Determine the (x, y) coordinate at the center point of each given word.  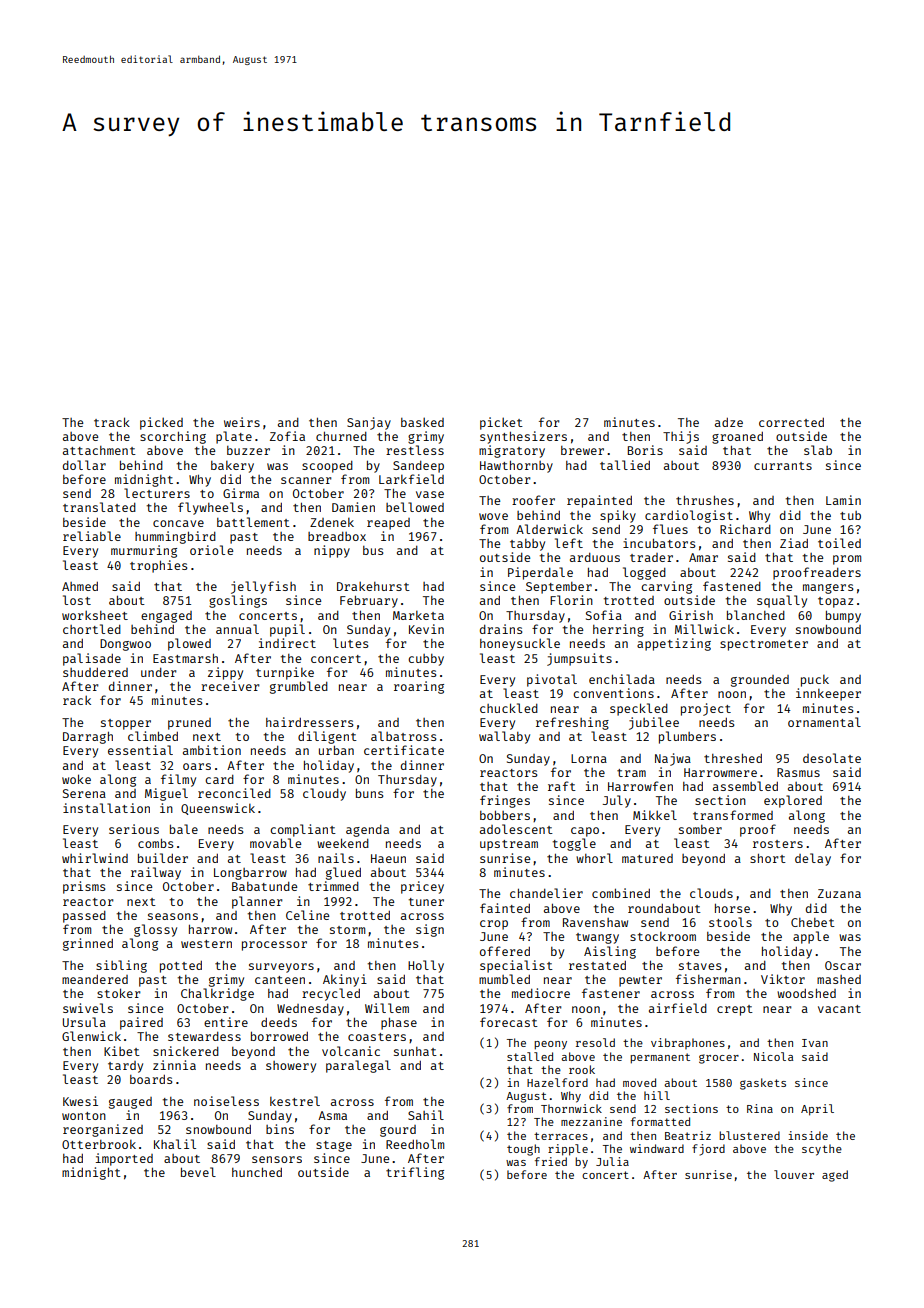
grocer (719, 1059)
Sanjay (369, 423)
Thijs (681, 437)
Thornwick (571, 1108)
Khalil (175, 1144)
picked (161, 423)
